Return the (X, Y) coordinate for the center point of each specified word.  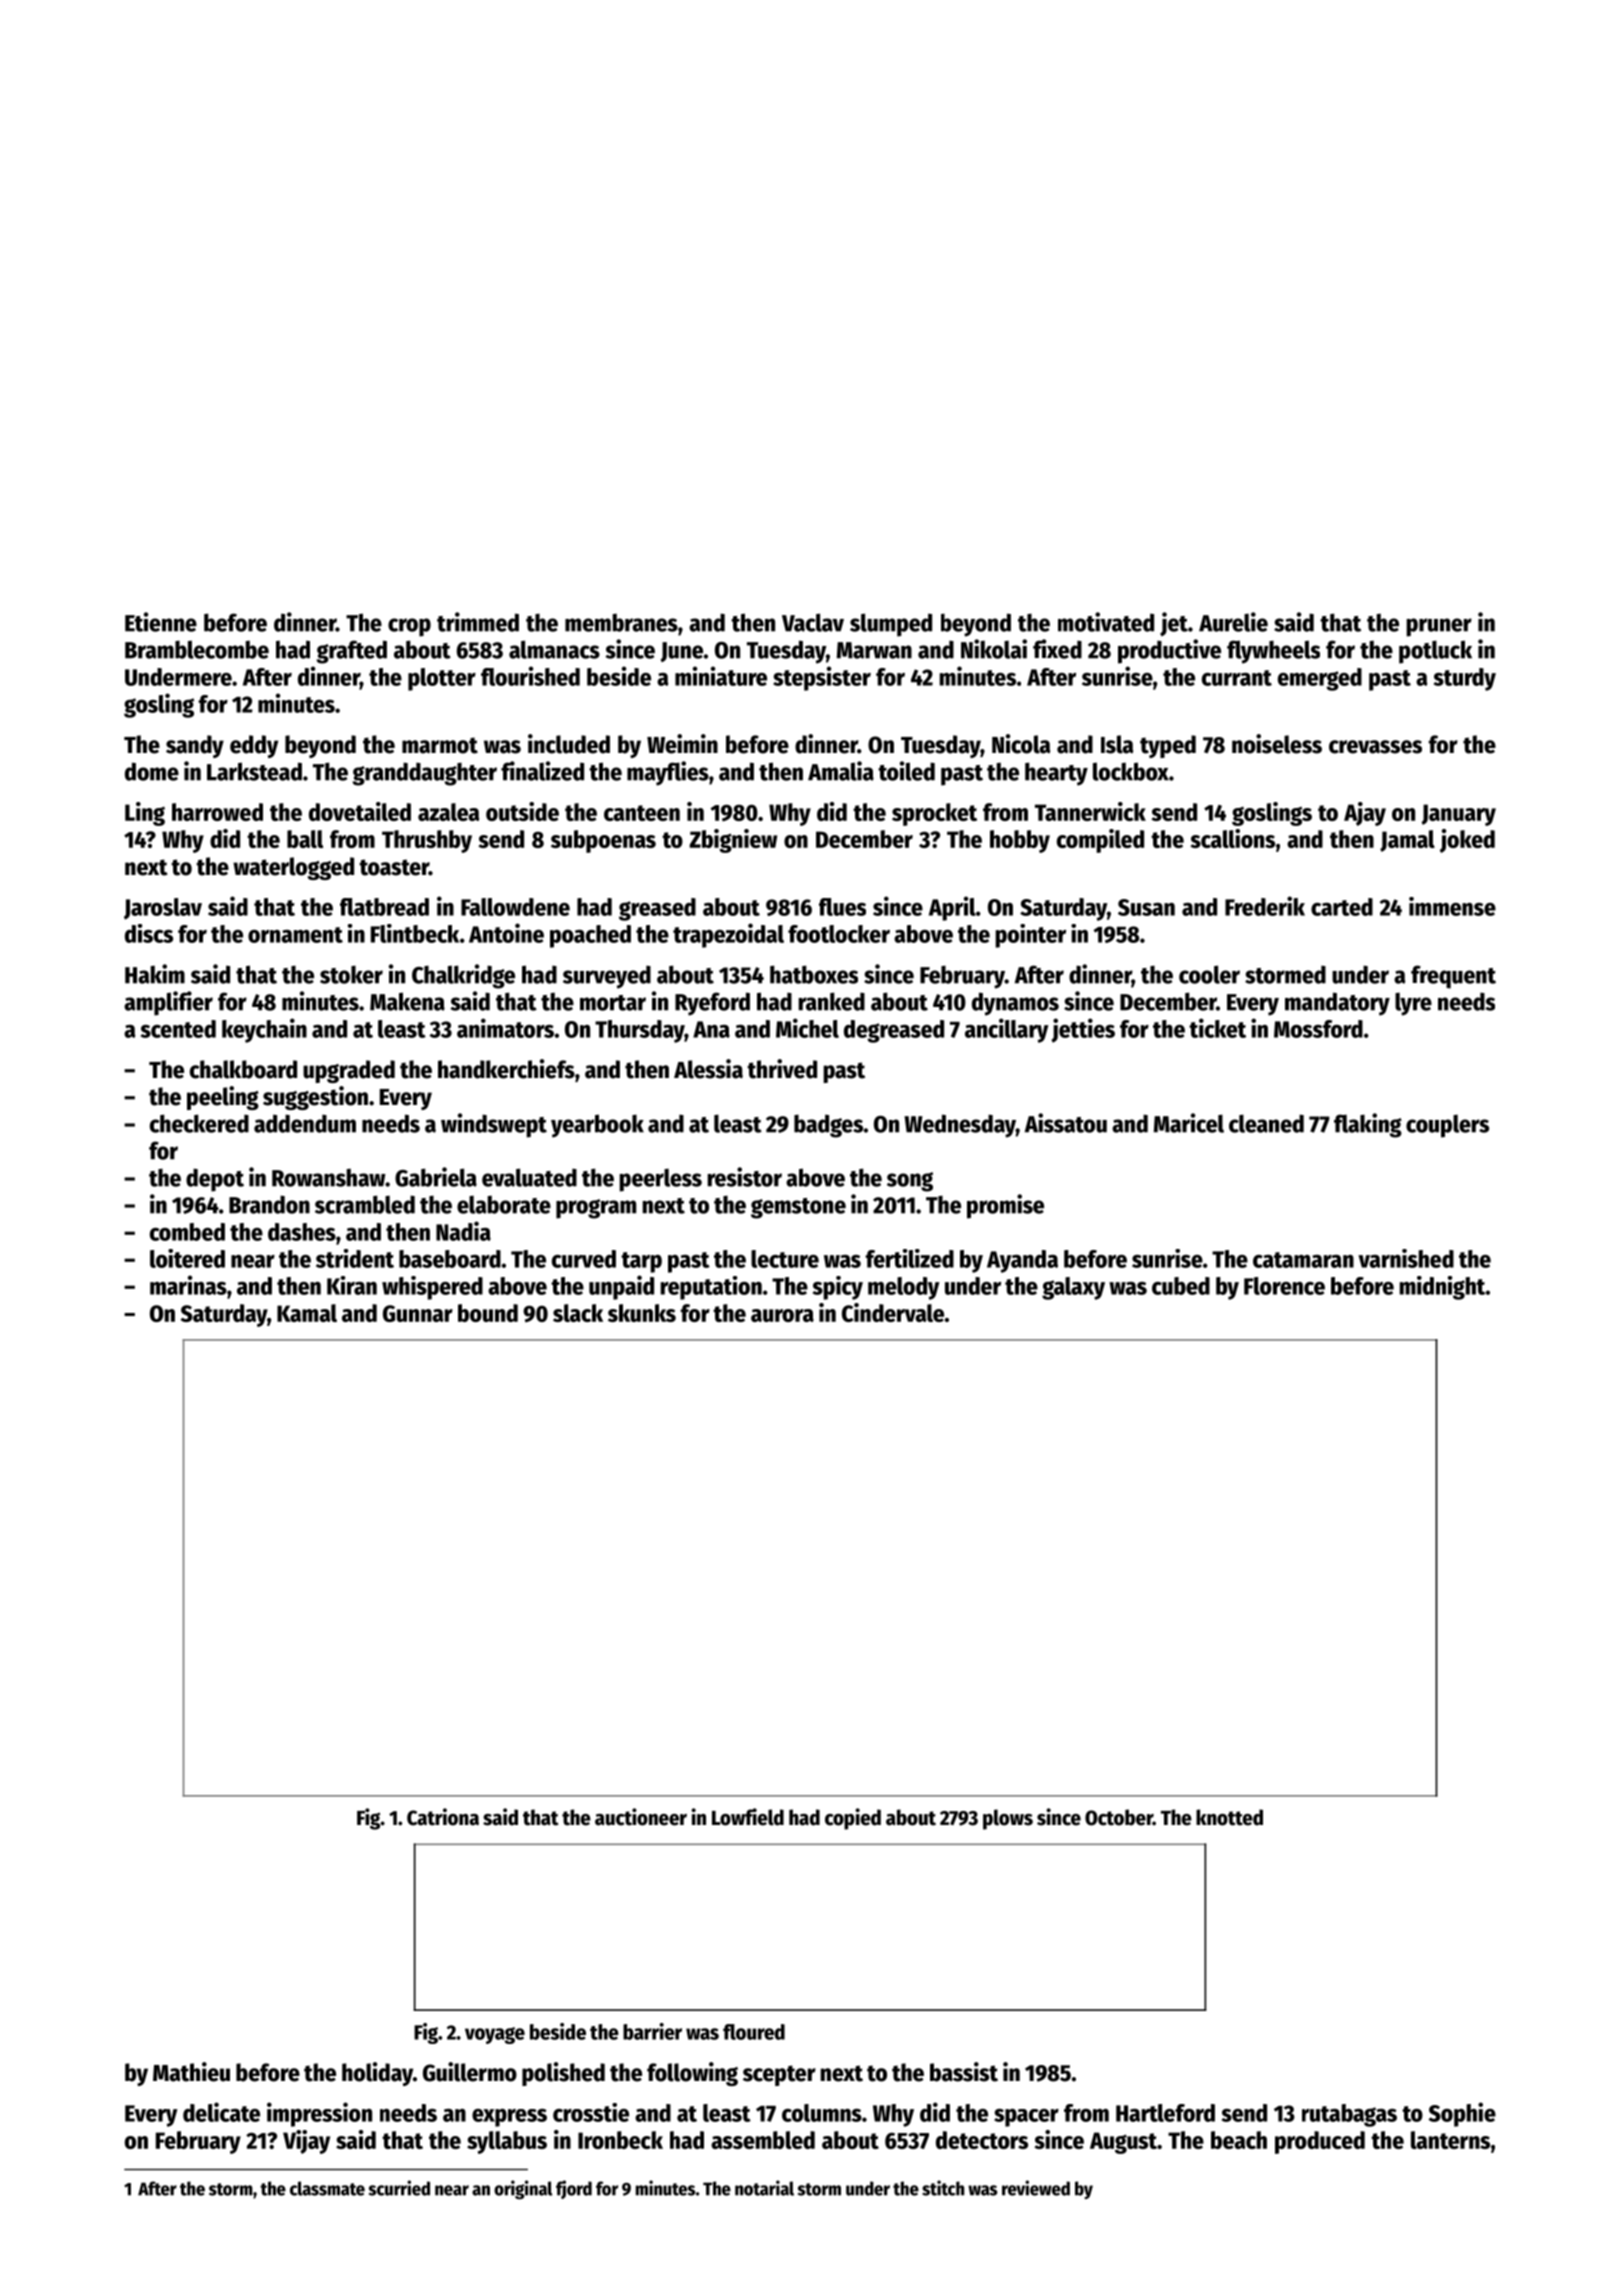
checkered (199, 1123)
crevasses (1375, 747)
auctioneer (641, 1817)
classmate (327, 2188)
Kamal (307, 1313)
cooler (1209, 974)
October (1119, 1817)
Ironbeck (620, 2140)
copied (853, 1819)
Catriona (443, 1817)
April (952, 908)
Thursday (640, 1031)
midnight (1442, 1288)
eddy (254, 746)
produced (1320, 2142)
